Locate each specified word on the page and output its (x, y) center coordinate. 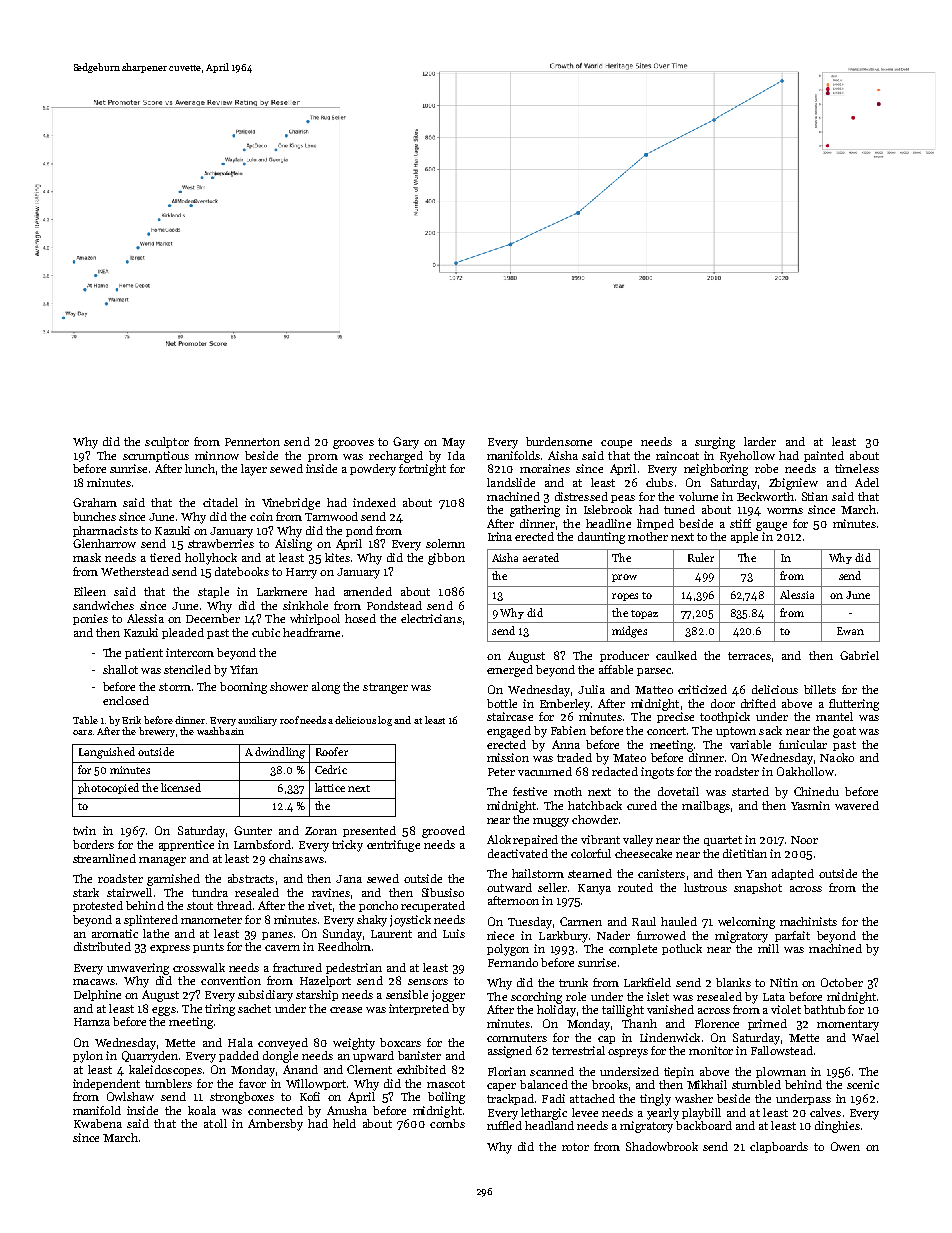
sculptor (167, 442)
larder (760, 441)
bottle (502, 703)
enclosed (126, 700)
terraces (749, 656)
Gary (406, 443)
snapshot (758, 888)
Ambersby (275, 1125)
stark (86, 892)
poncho (378, 906)
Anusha (347, 1110)
